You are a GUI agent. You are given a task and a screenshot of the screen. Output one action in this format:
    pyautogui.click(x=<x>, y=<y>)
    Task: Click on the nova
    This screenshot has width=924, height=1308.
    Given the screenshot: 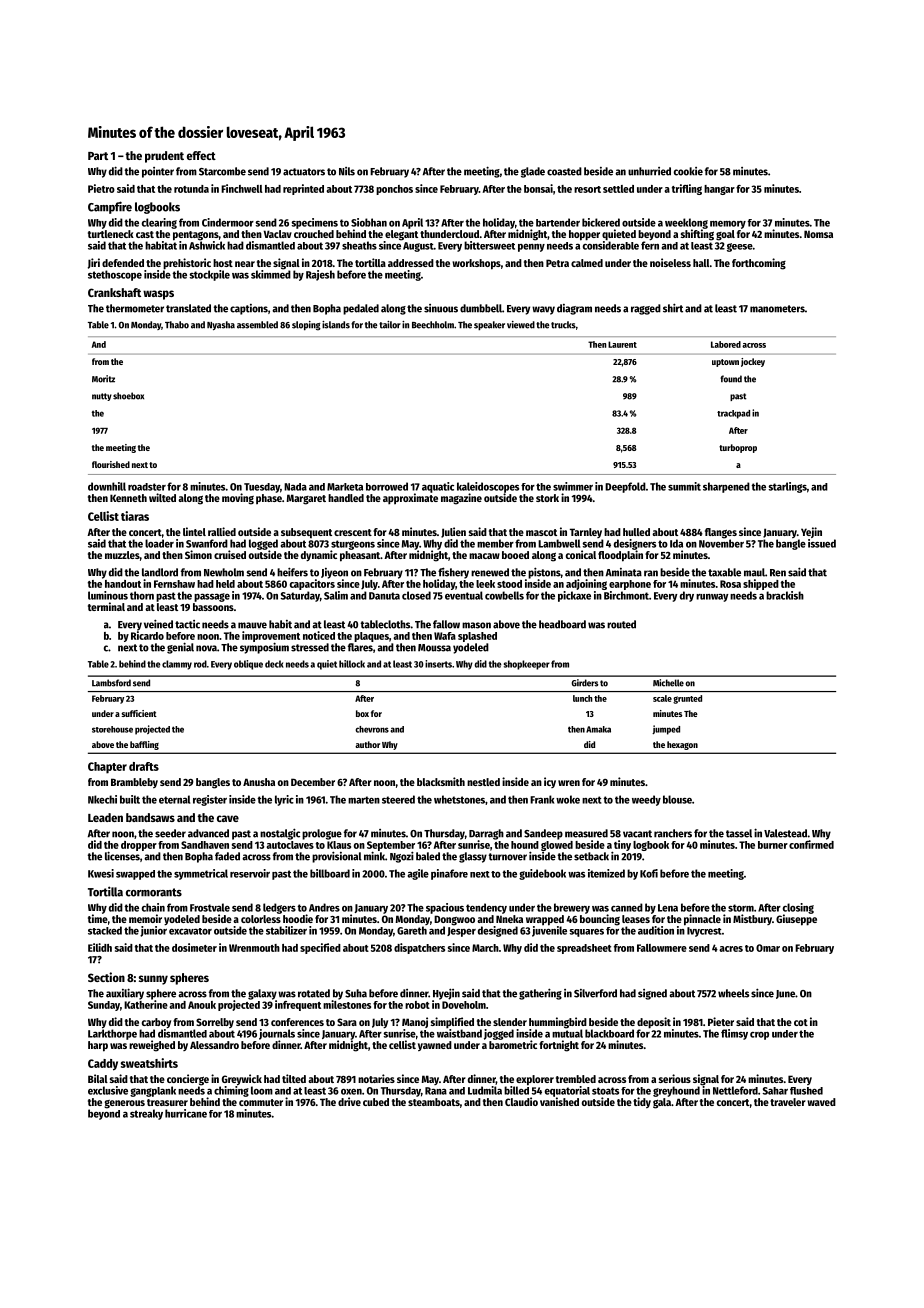 What is the action you would take?
    pyautogui.click(x=206, y=648)
